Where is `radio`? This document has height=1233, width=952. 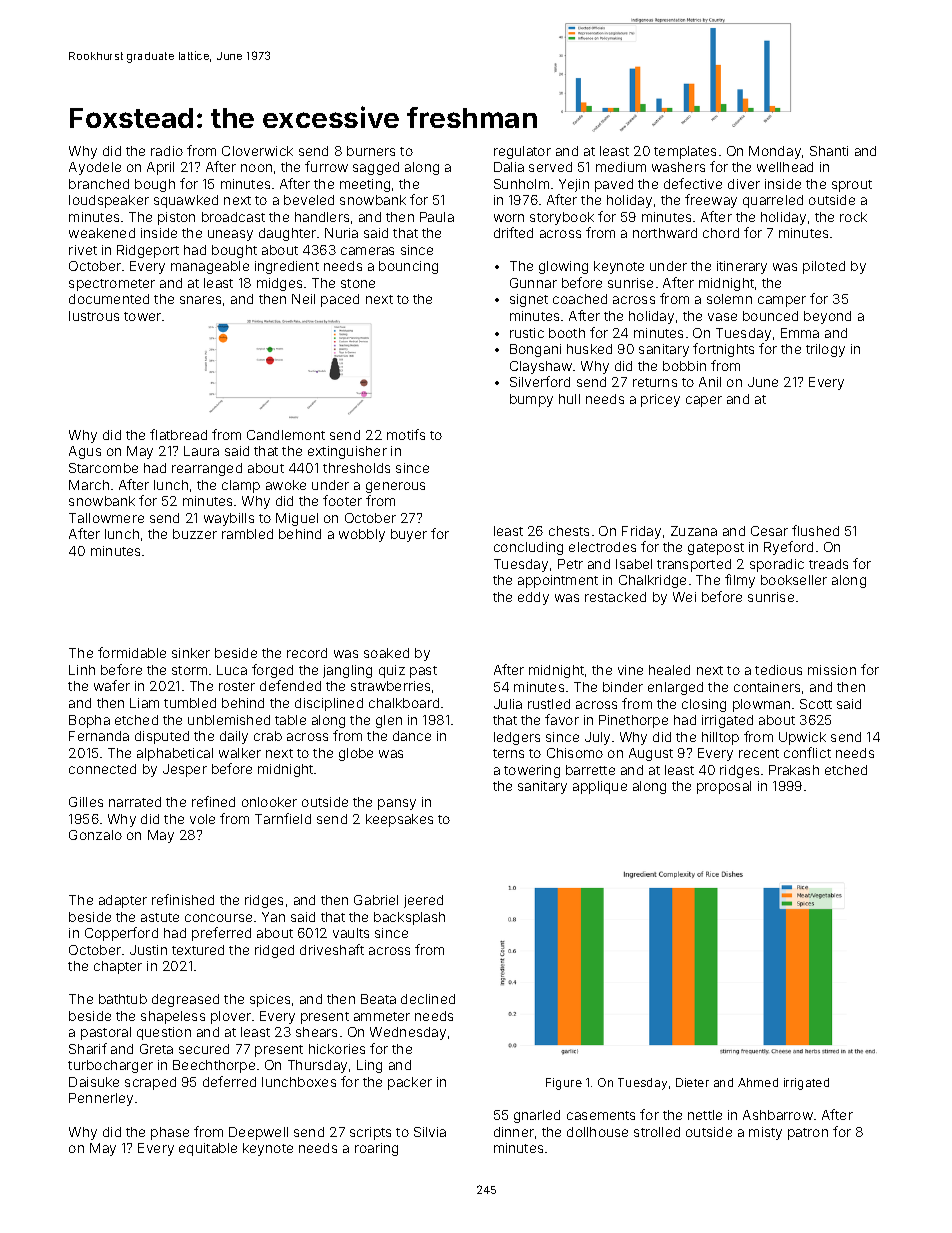
radio is located at coordinates (167, 151).
